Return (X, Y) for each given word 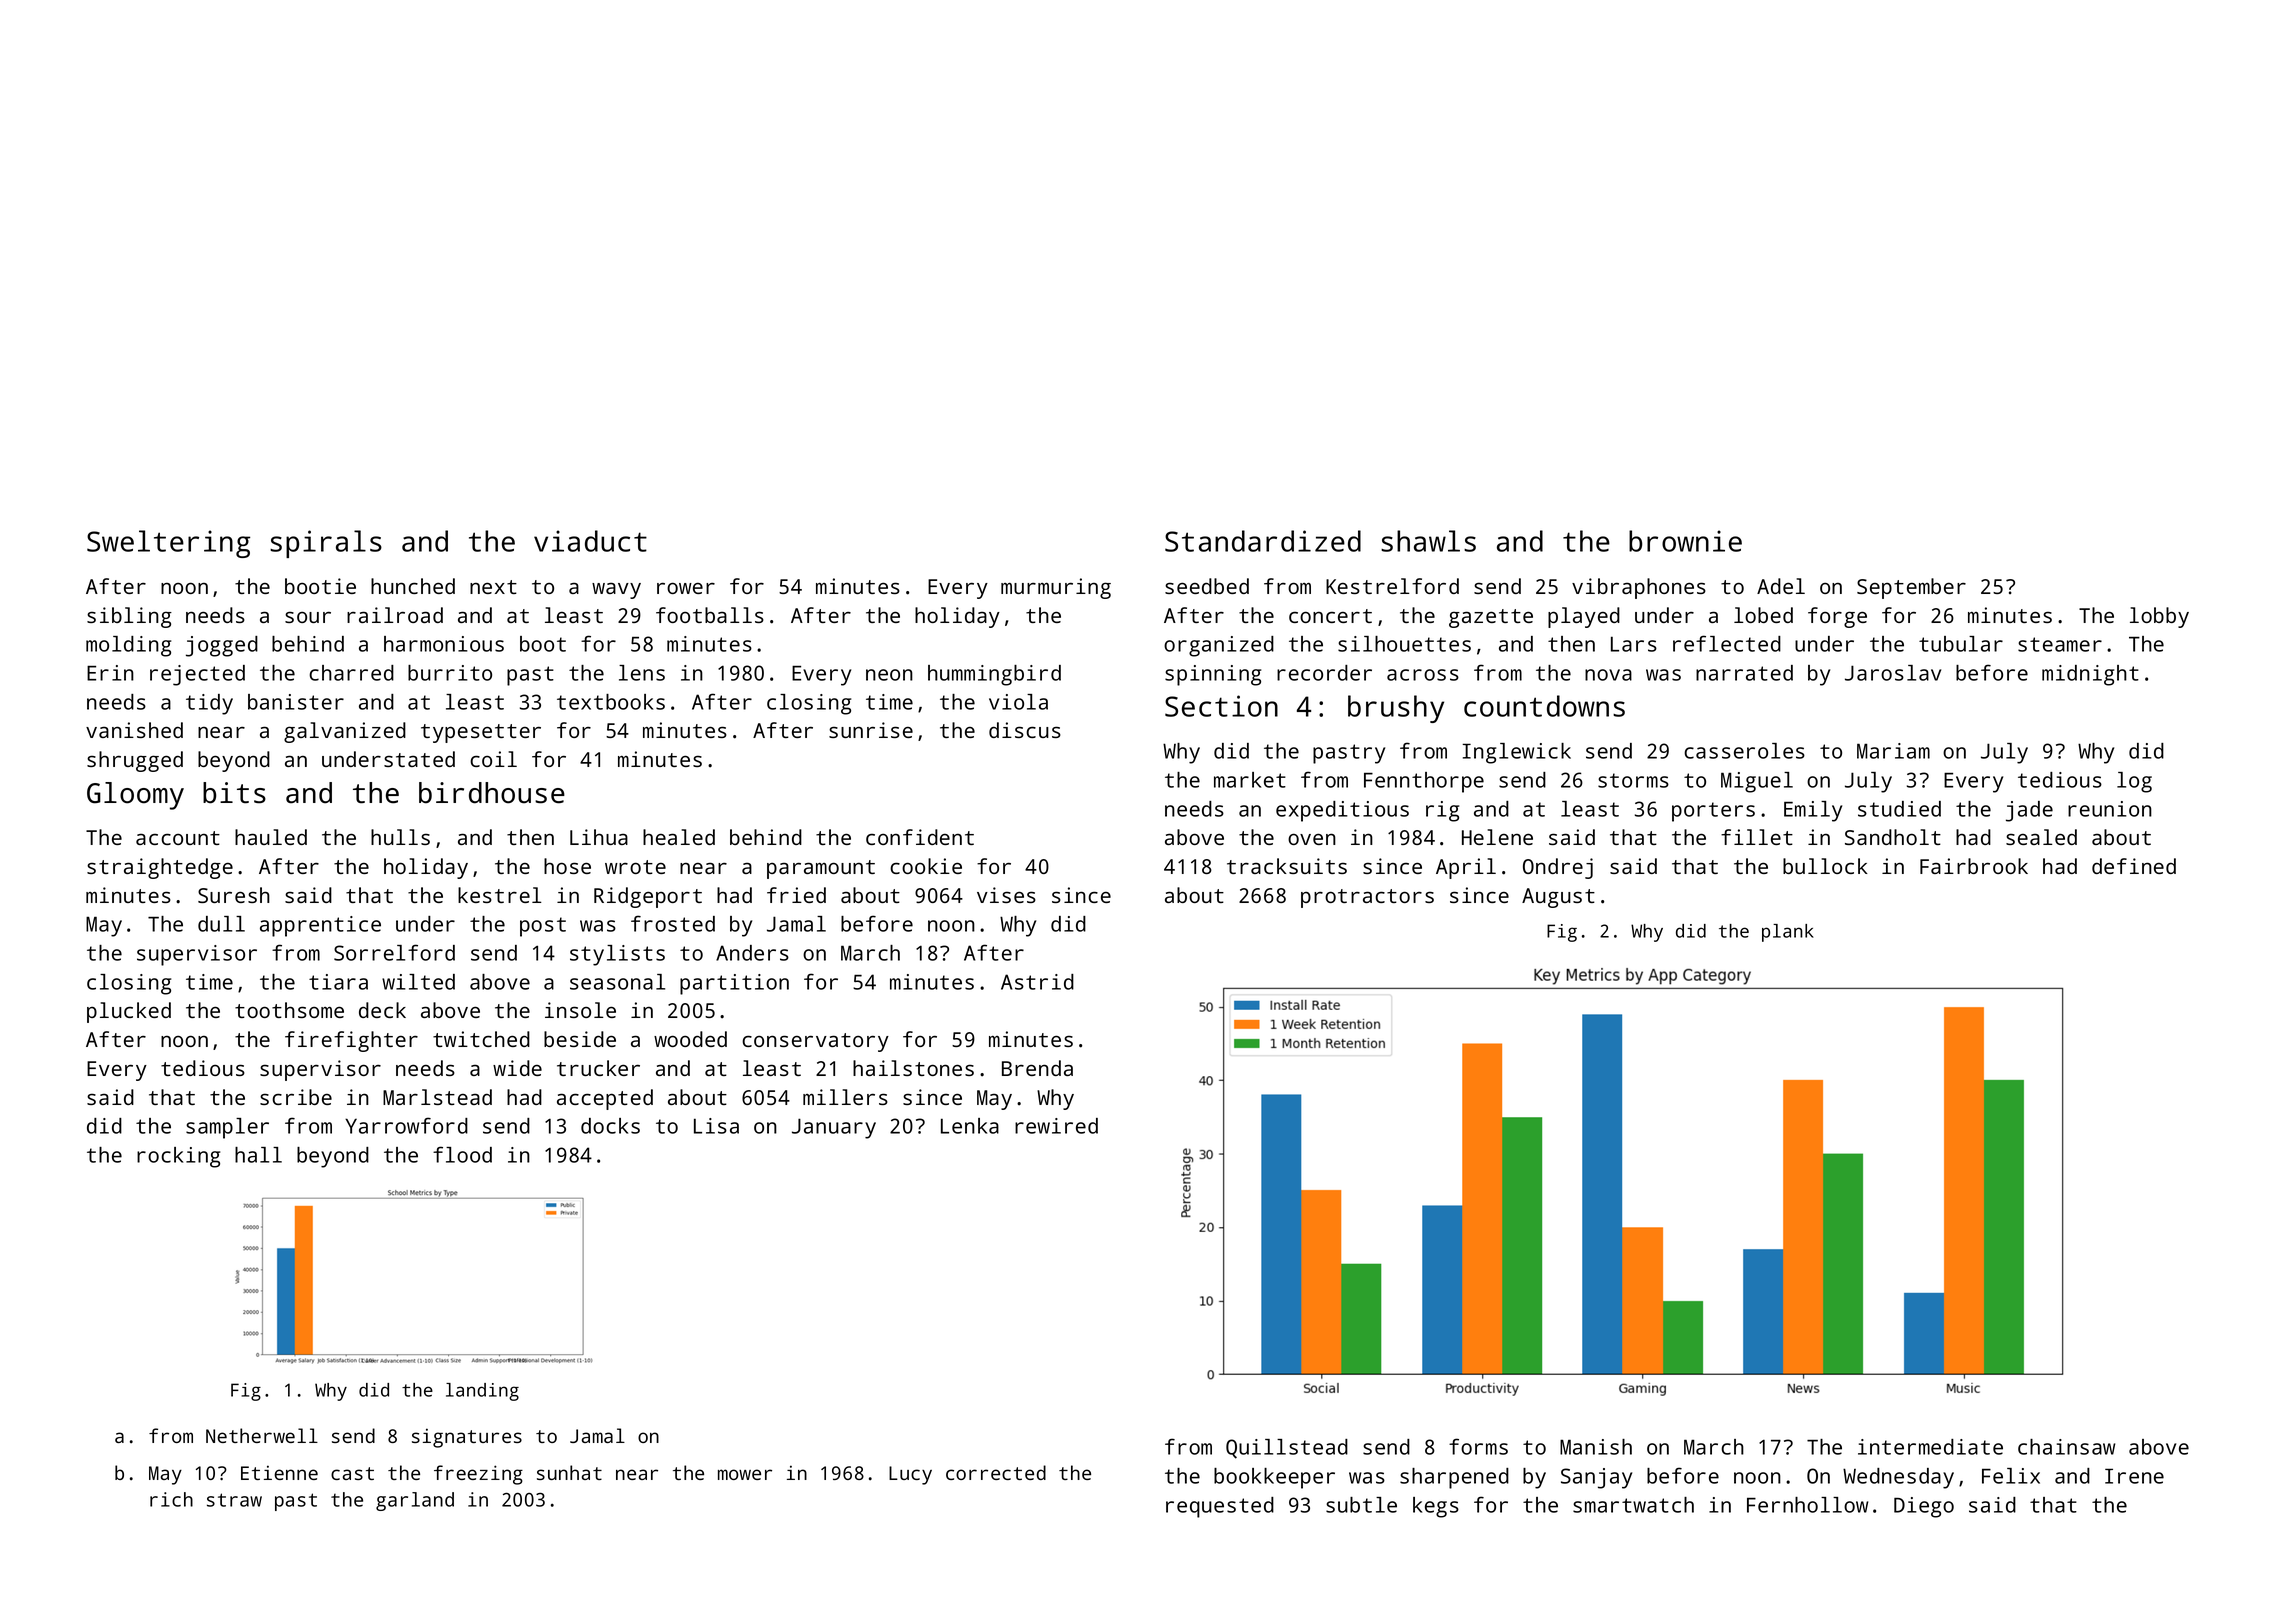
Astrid (1037, 982)
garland (415, 1501)
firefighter (351, 1041)
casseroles (1744, 751)
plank (1788, 933)
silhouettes (1404, 644)
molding (128, 646)
